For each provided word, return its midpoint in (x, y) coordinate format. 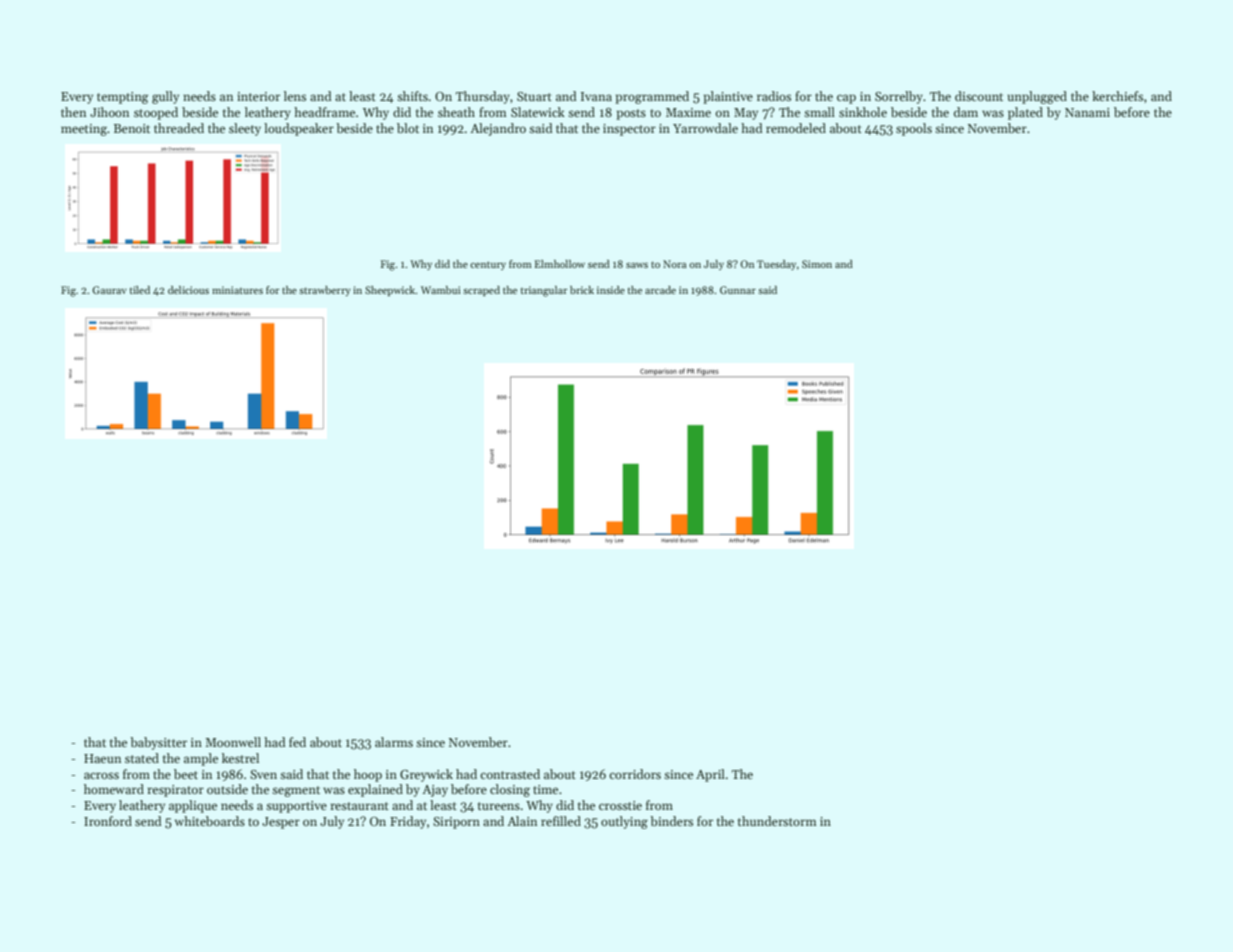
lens (295, 96)
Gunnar (738, 290)
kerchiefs (1117, 96)
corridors (635, 774)
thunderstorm (777, 821)
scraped (481, 291)
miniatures (237, 290)
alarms (394, 742)
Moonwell (233, 742)
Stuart (534, 96)
